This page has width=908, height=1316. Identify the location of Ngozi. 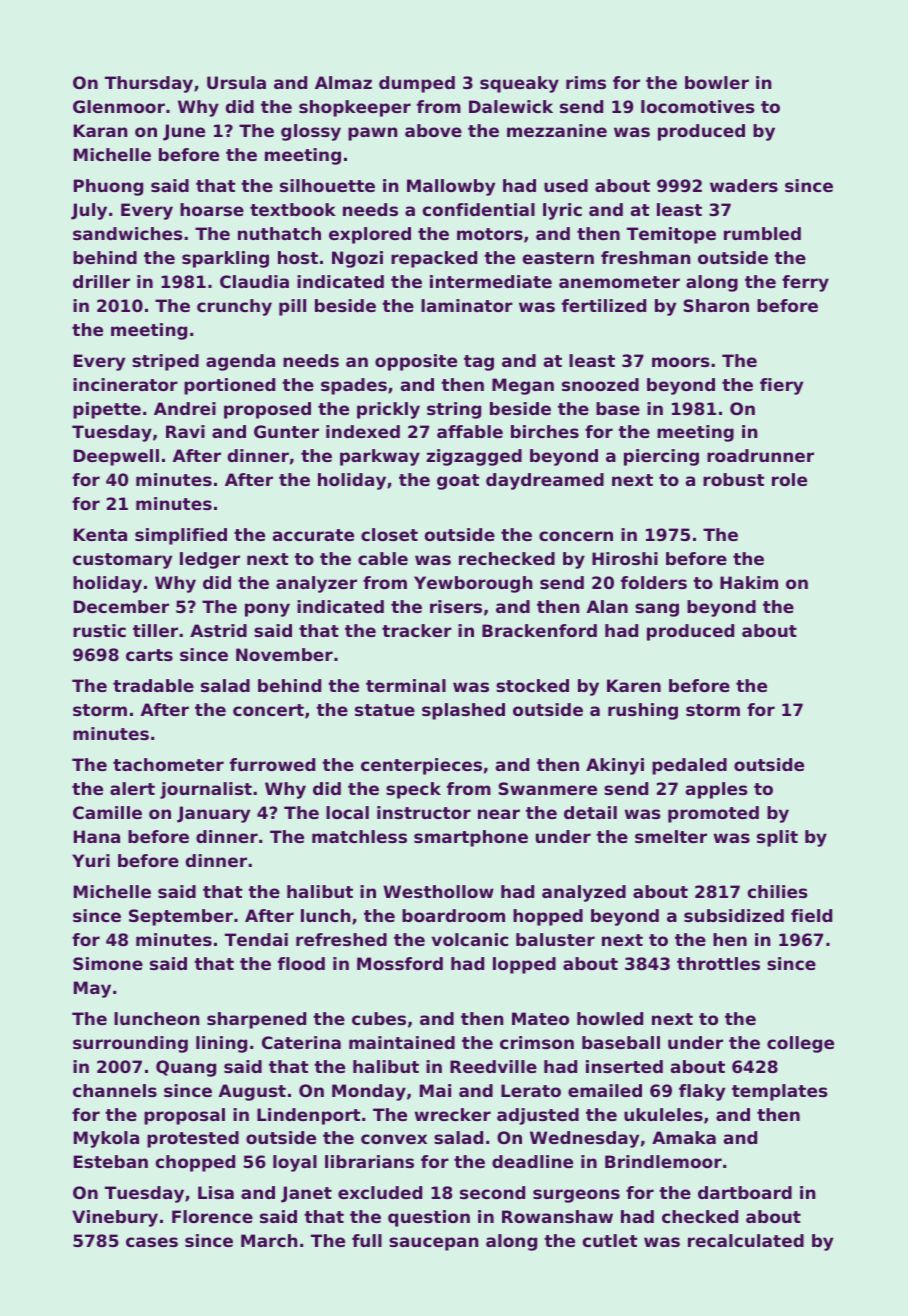
(357, 259).
